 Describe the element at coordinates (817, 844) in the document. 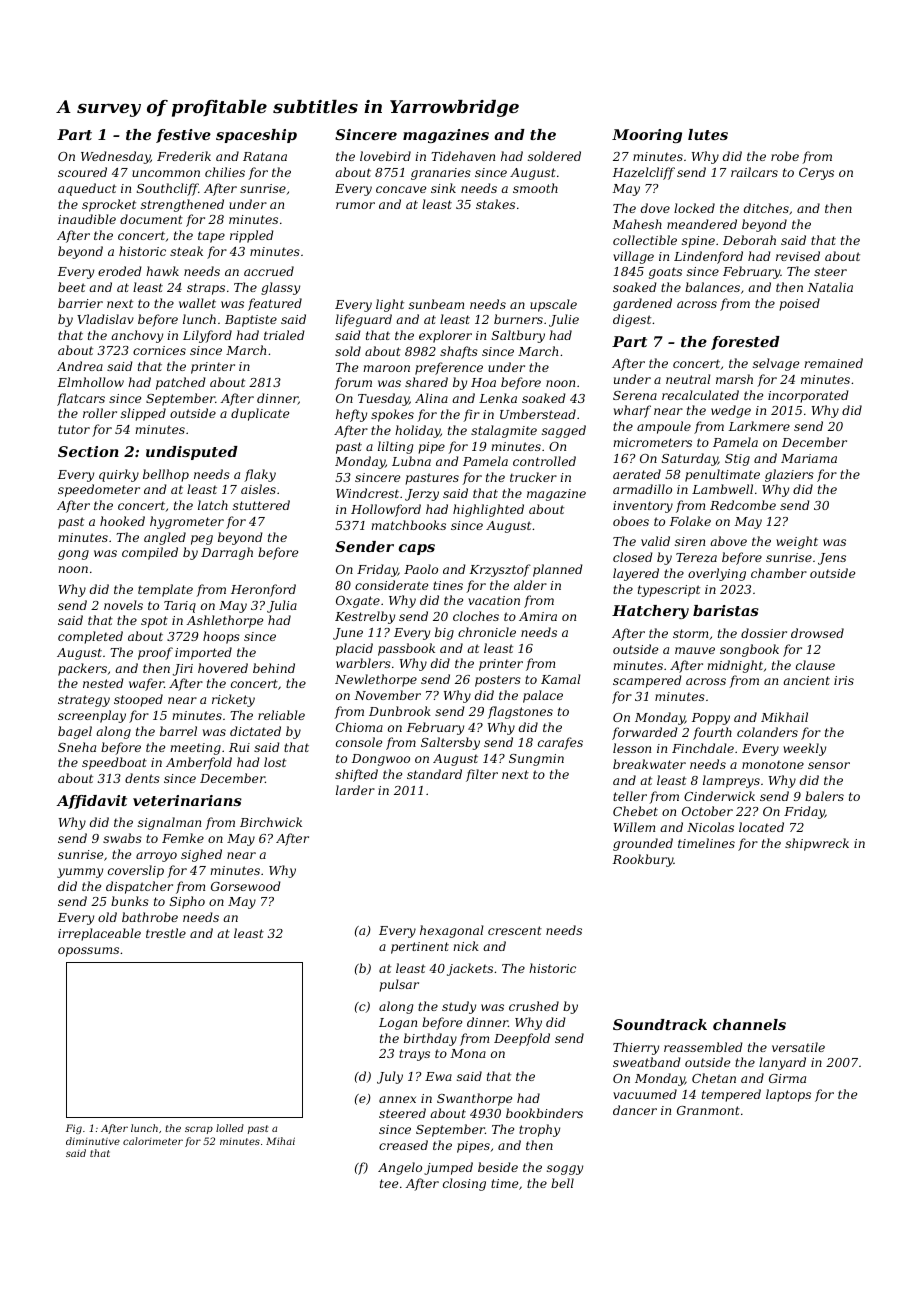

I see `shipwreck` at that location.
